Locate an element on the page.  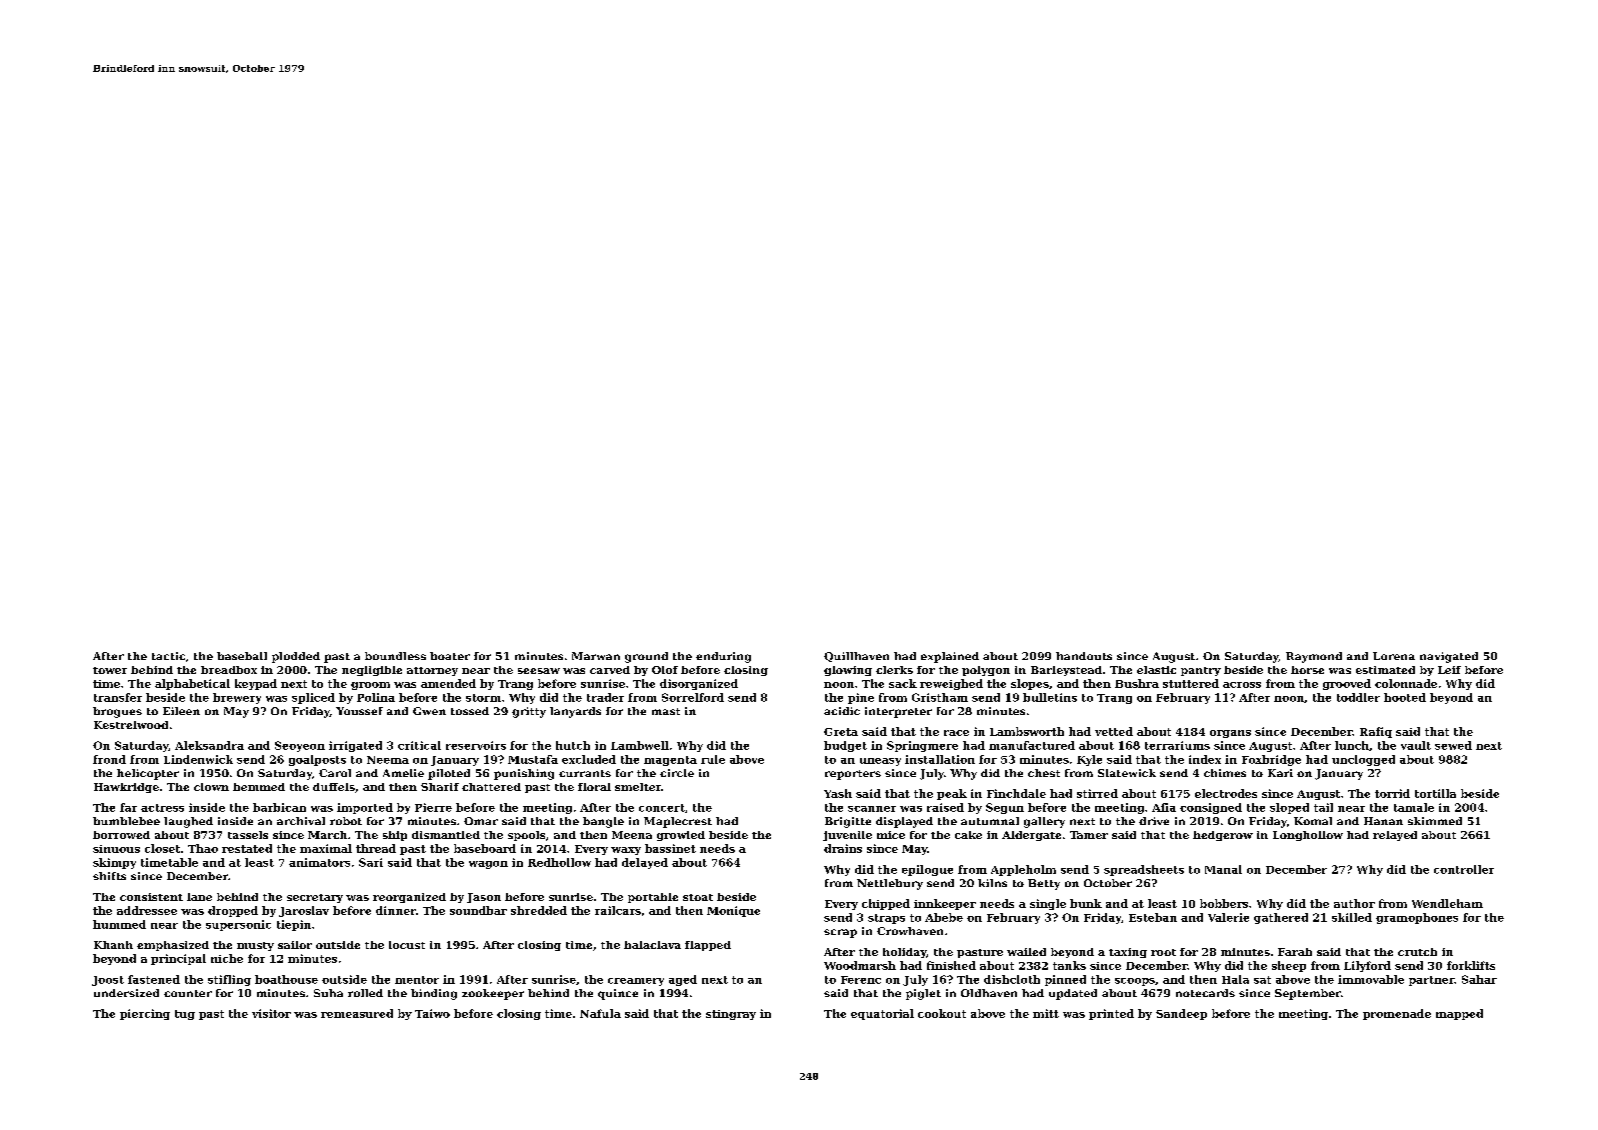
boundless is located at coordinates (395, 656).
